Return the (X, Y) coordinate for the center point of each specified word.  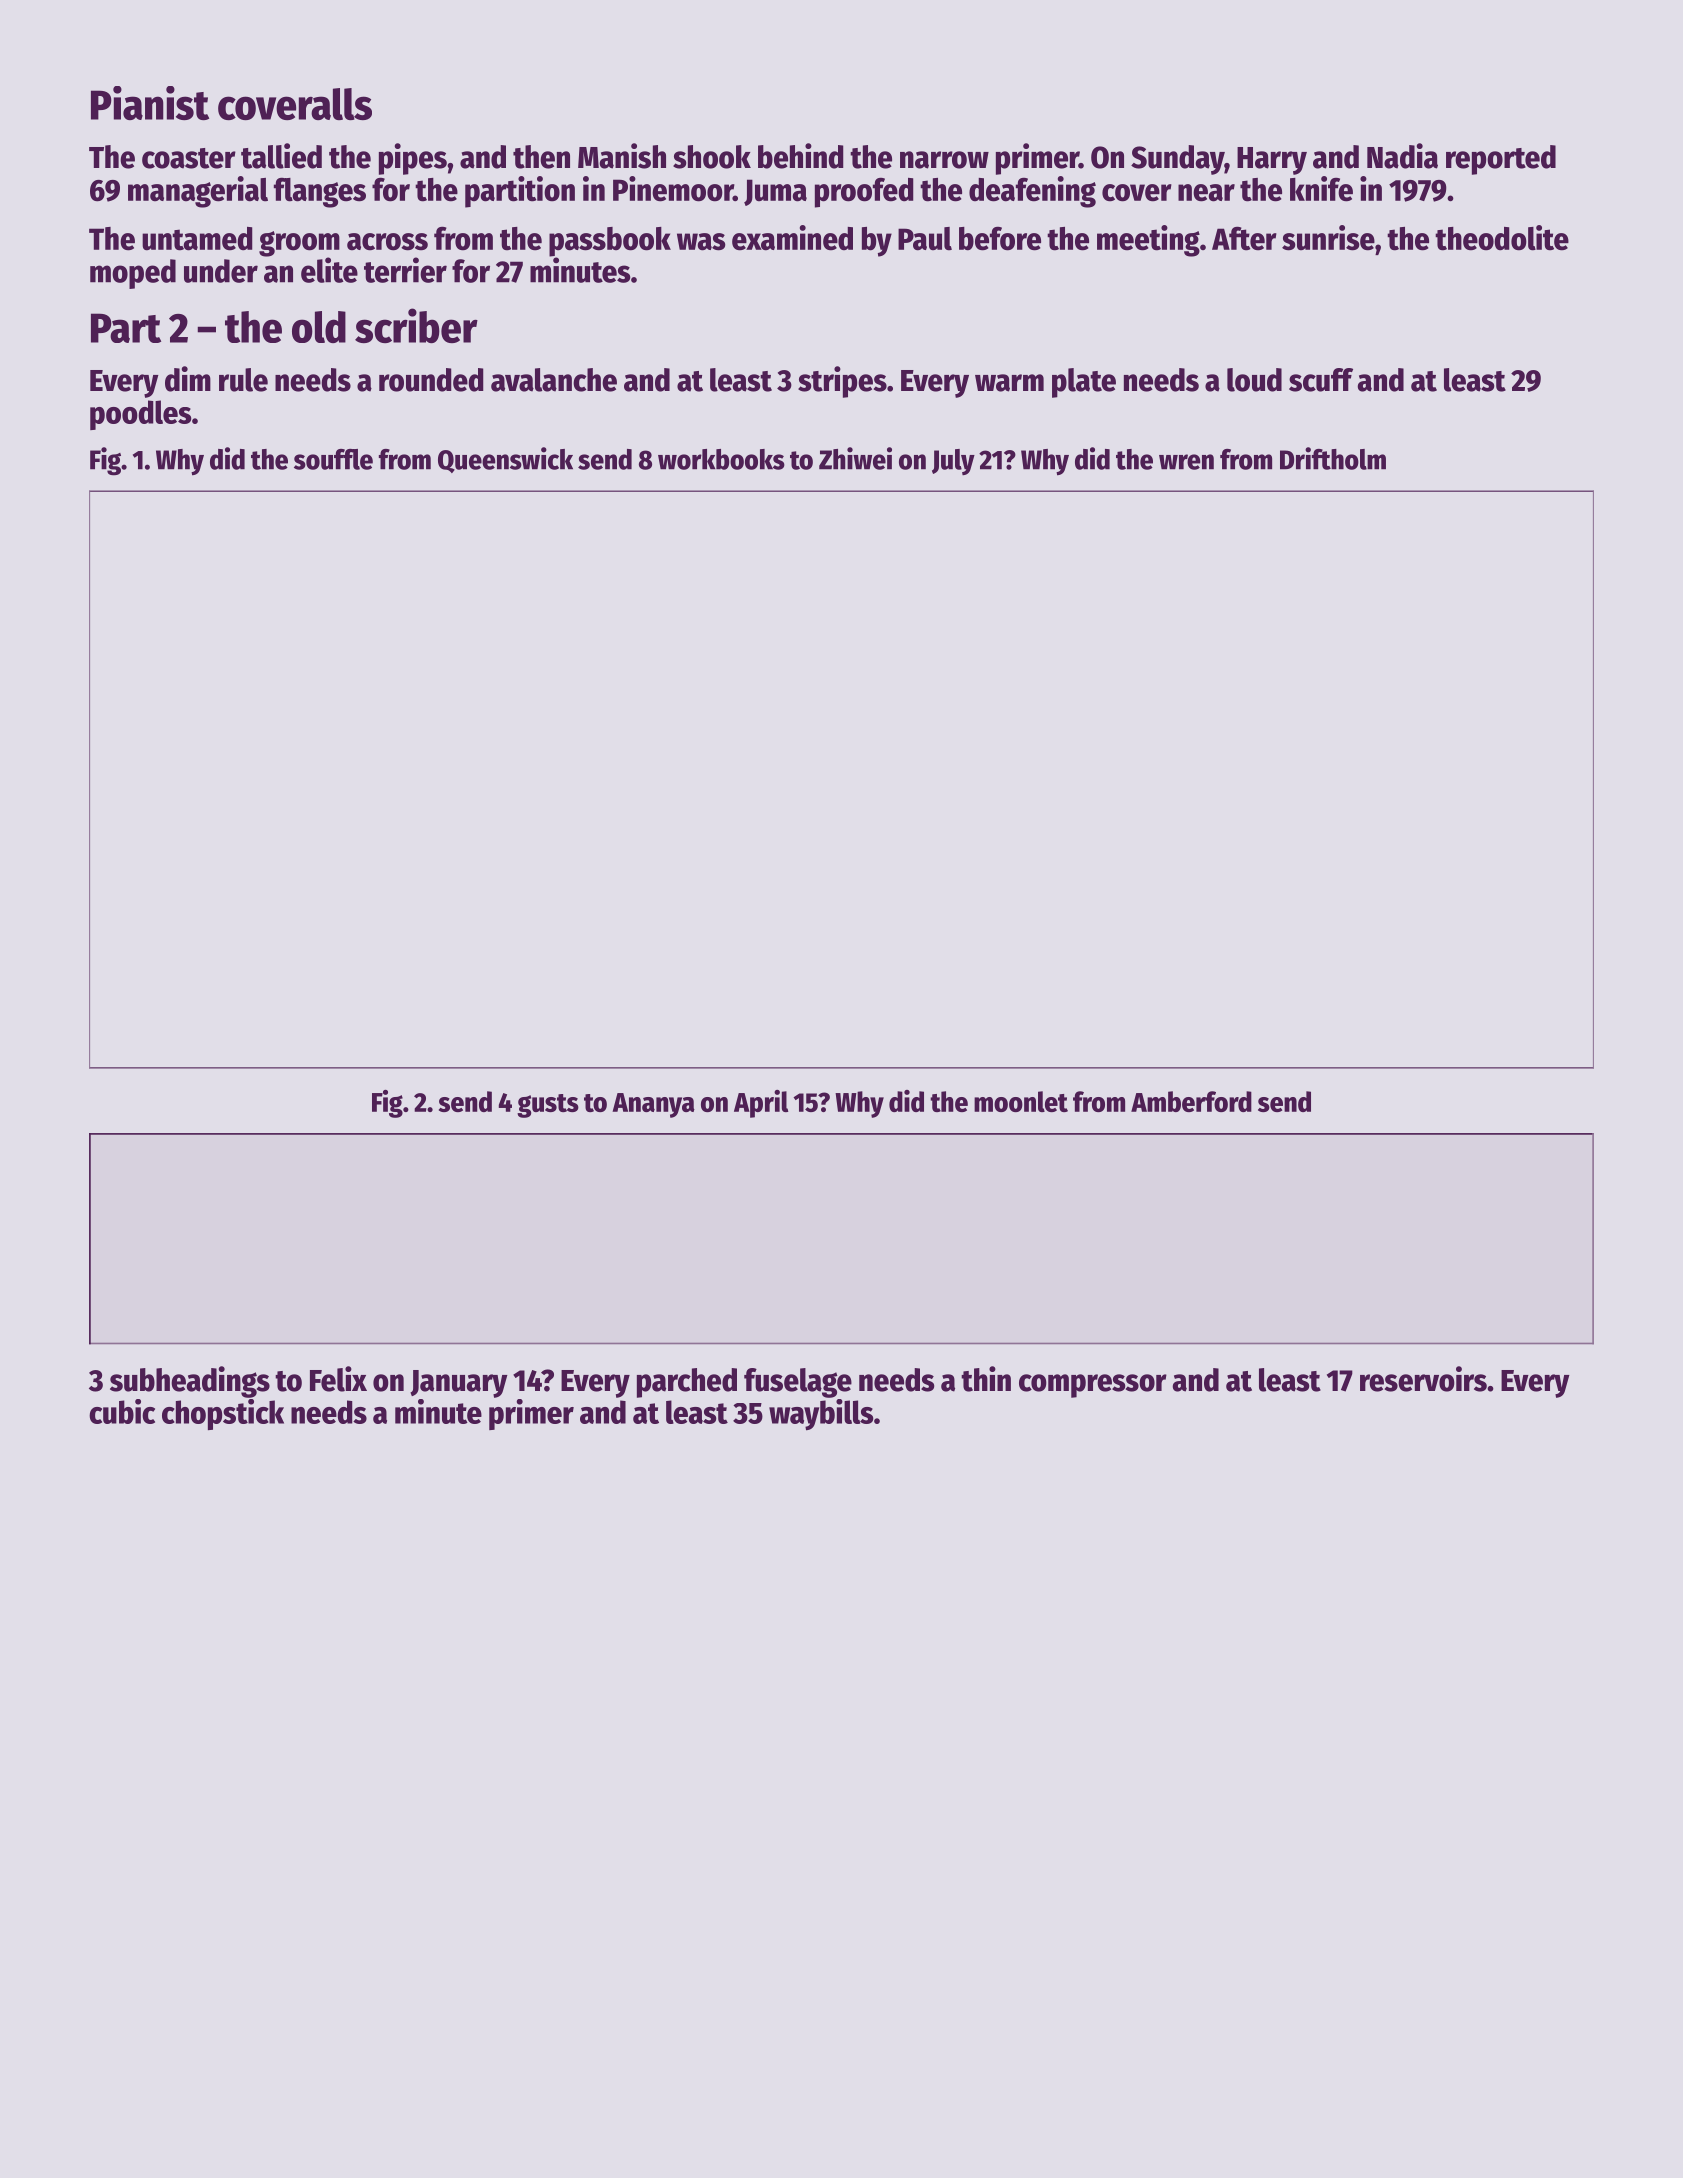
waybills (821, 1415)
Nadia (1402, 156)
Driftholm (1333, 458)
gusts (548, 1106)
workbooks (721, 459)
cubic (122, 1411)
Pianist (150, 103)
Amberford (1191, 1101)
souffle (333, 459)
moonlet (1021, 1101)
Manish (622, 156)
